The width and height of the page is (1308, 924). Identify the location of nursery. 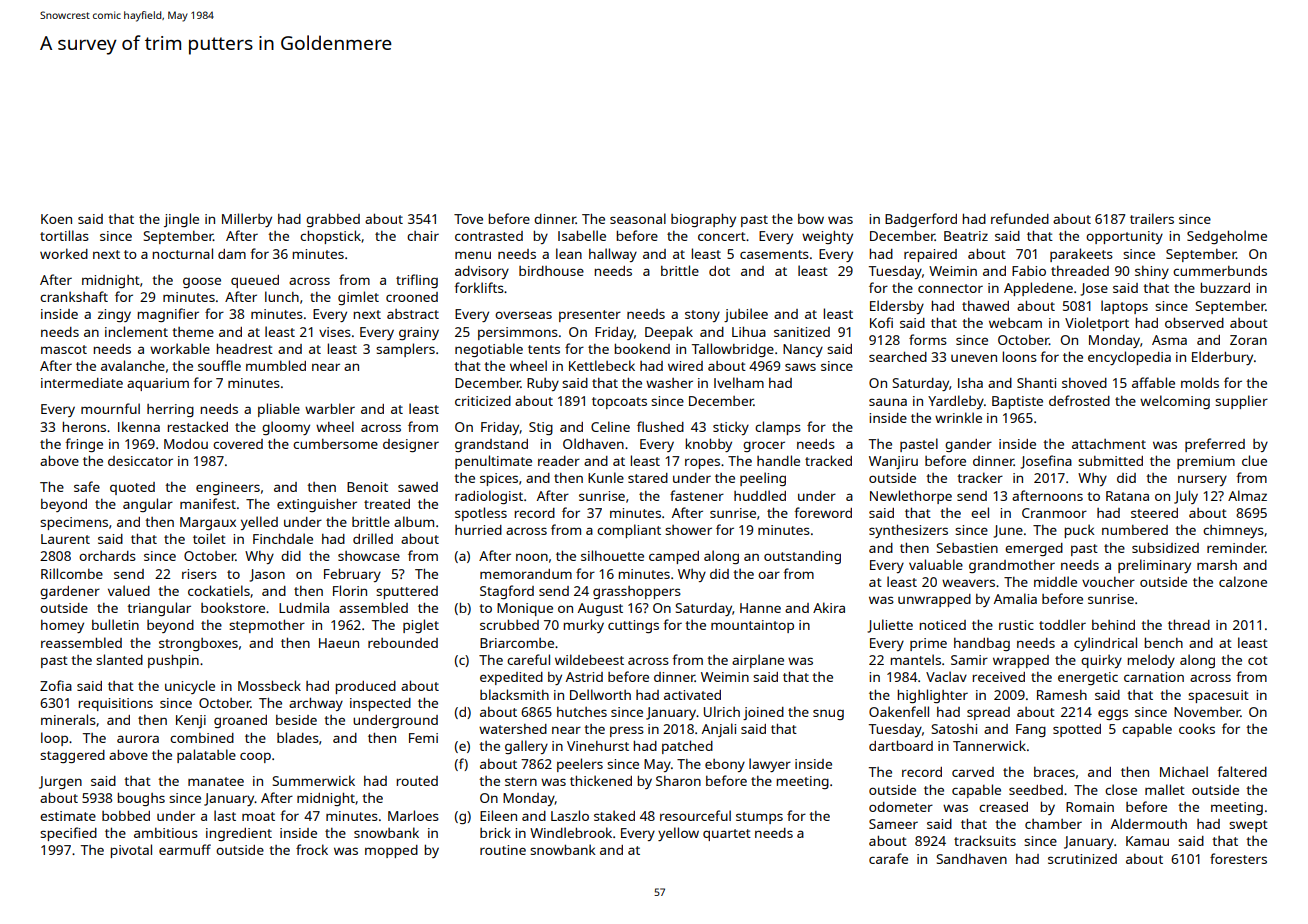
(1202, 480).
